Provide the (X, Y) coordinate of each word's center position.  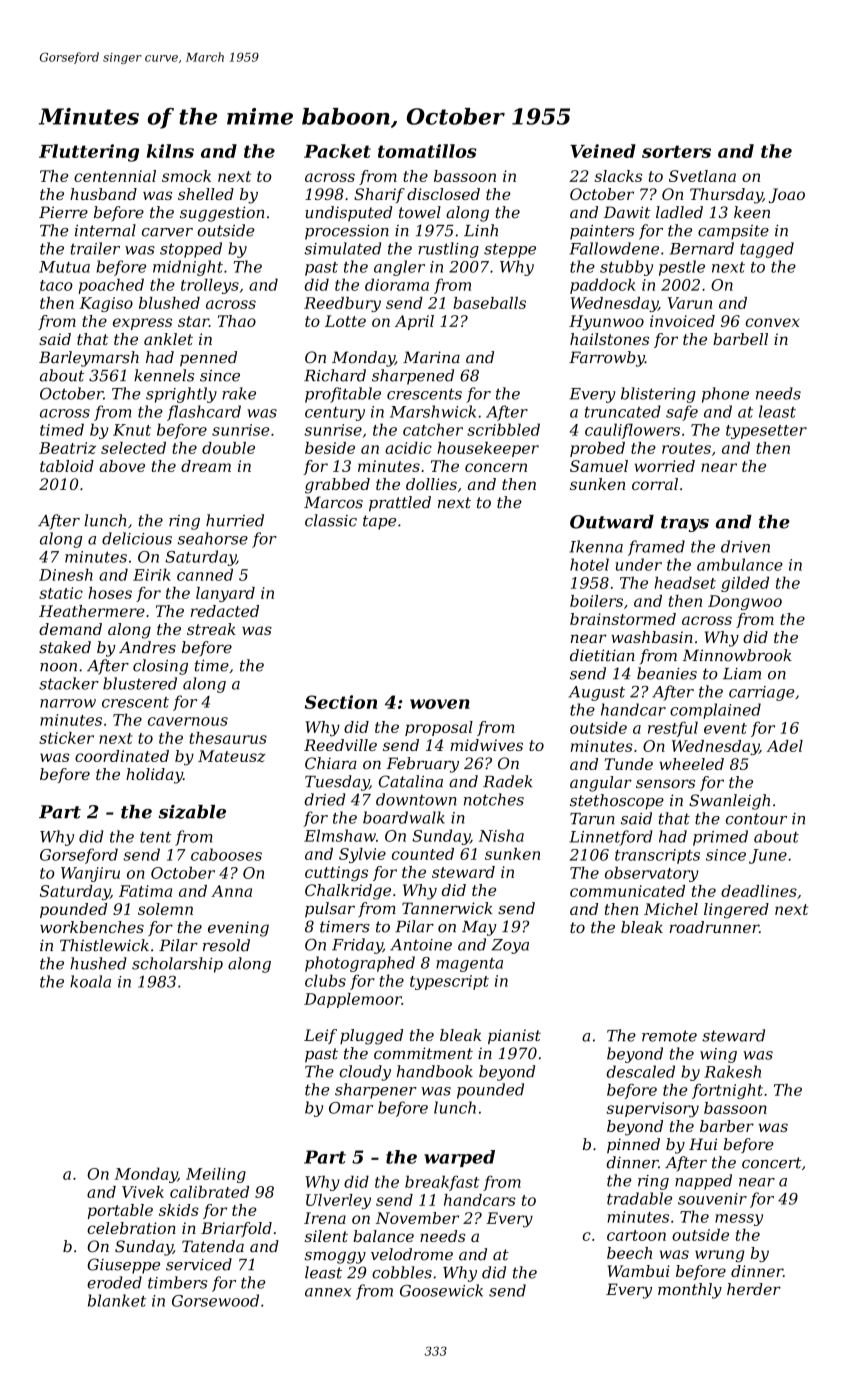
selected (133, 448)
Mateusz (231, 756)
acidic (408, 448)
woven (440, 704)
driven (745, 546)
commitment (423, 1053)
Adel (785, 746)
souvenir (712, 1199)
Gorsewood (215, 1300)
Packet (337, 151)
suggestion (222, 214)
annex (328, 1292)
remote (669, 1036)
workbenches (92, 927)
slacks (618, 176)
